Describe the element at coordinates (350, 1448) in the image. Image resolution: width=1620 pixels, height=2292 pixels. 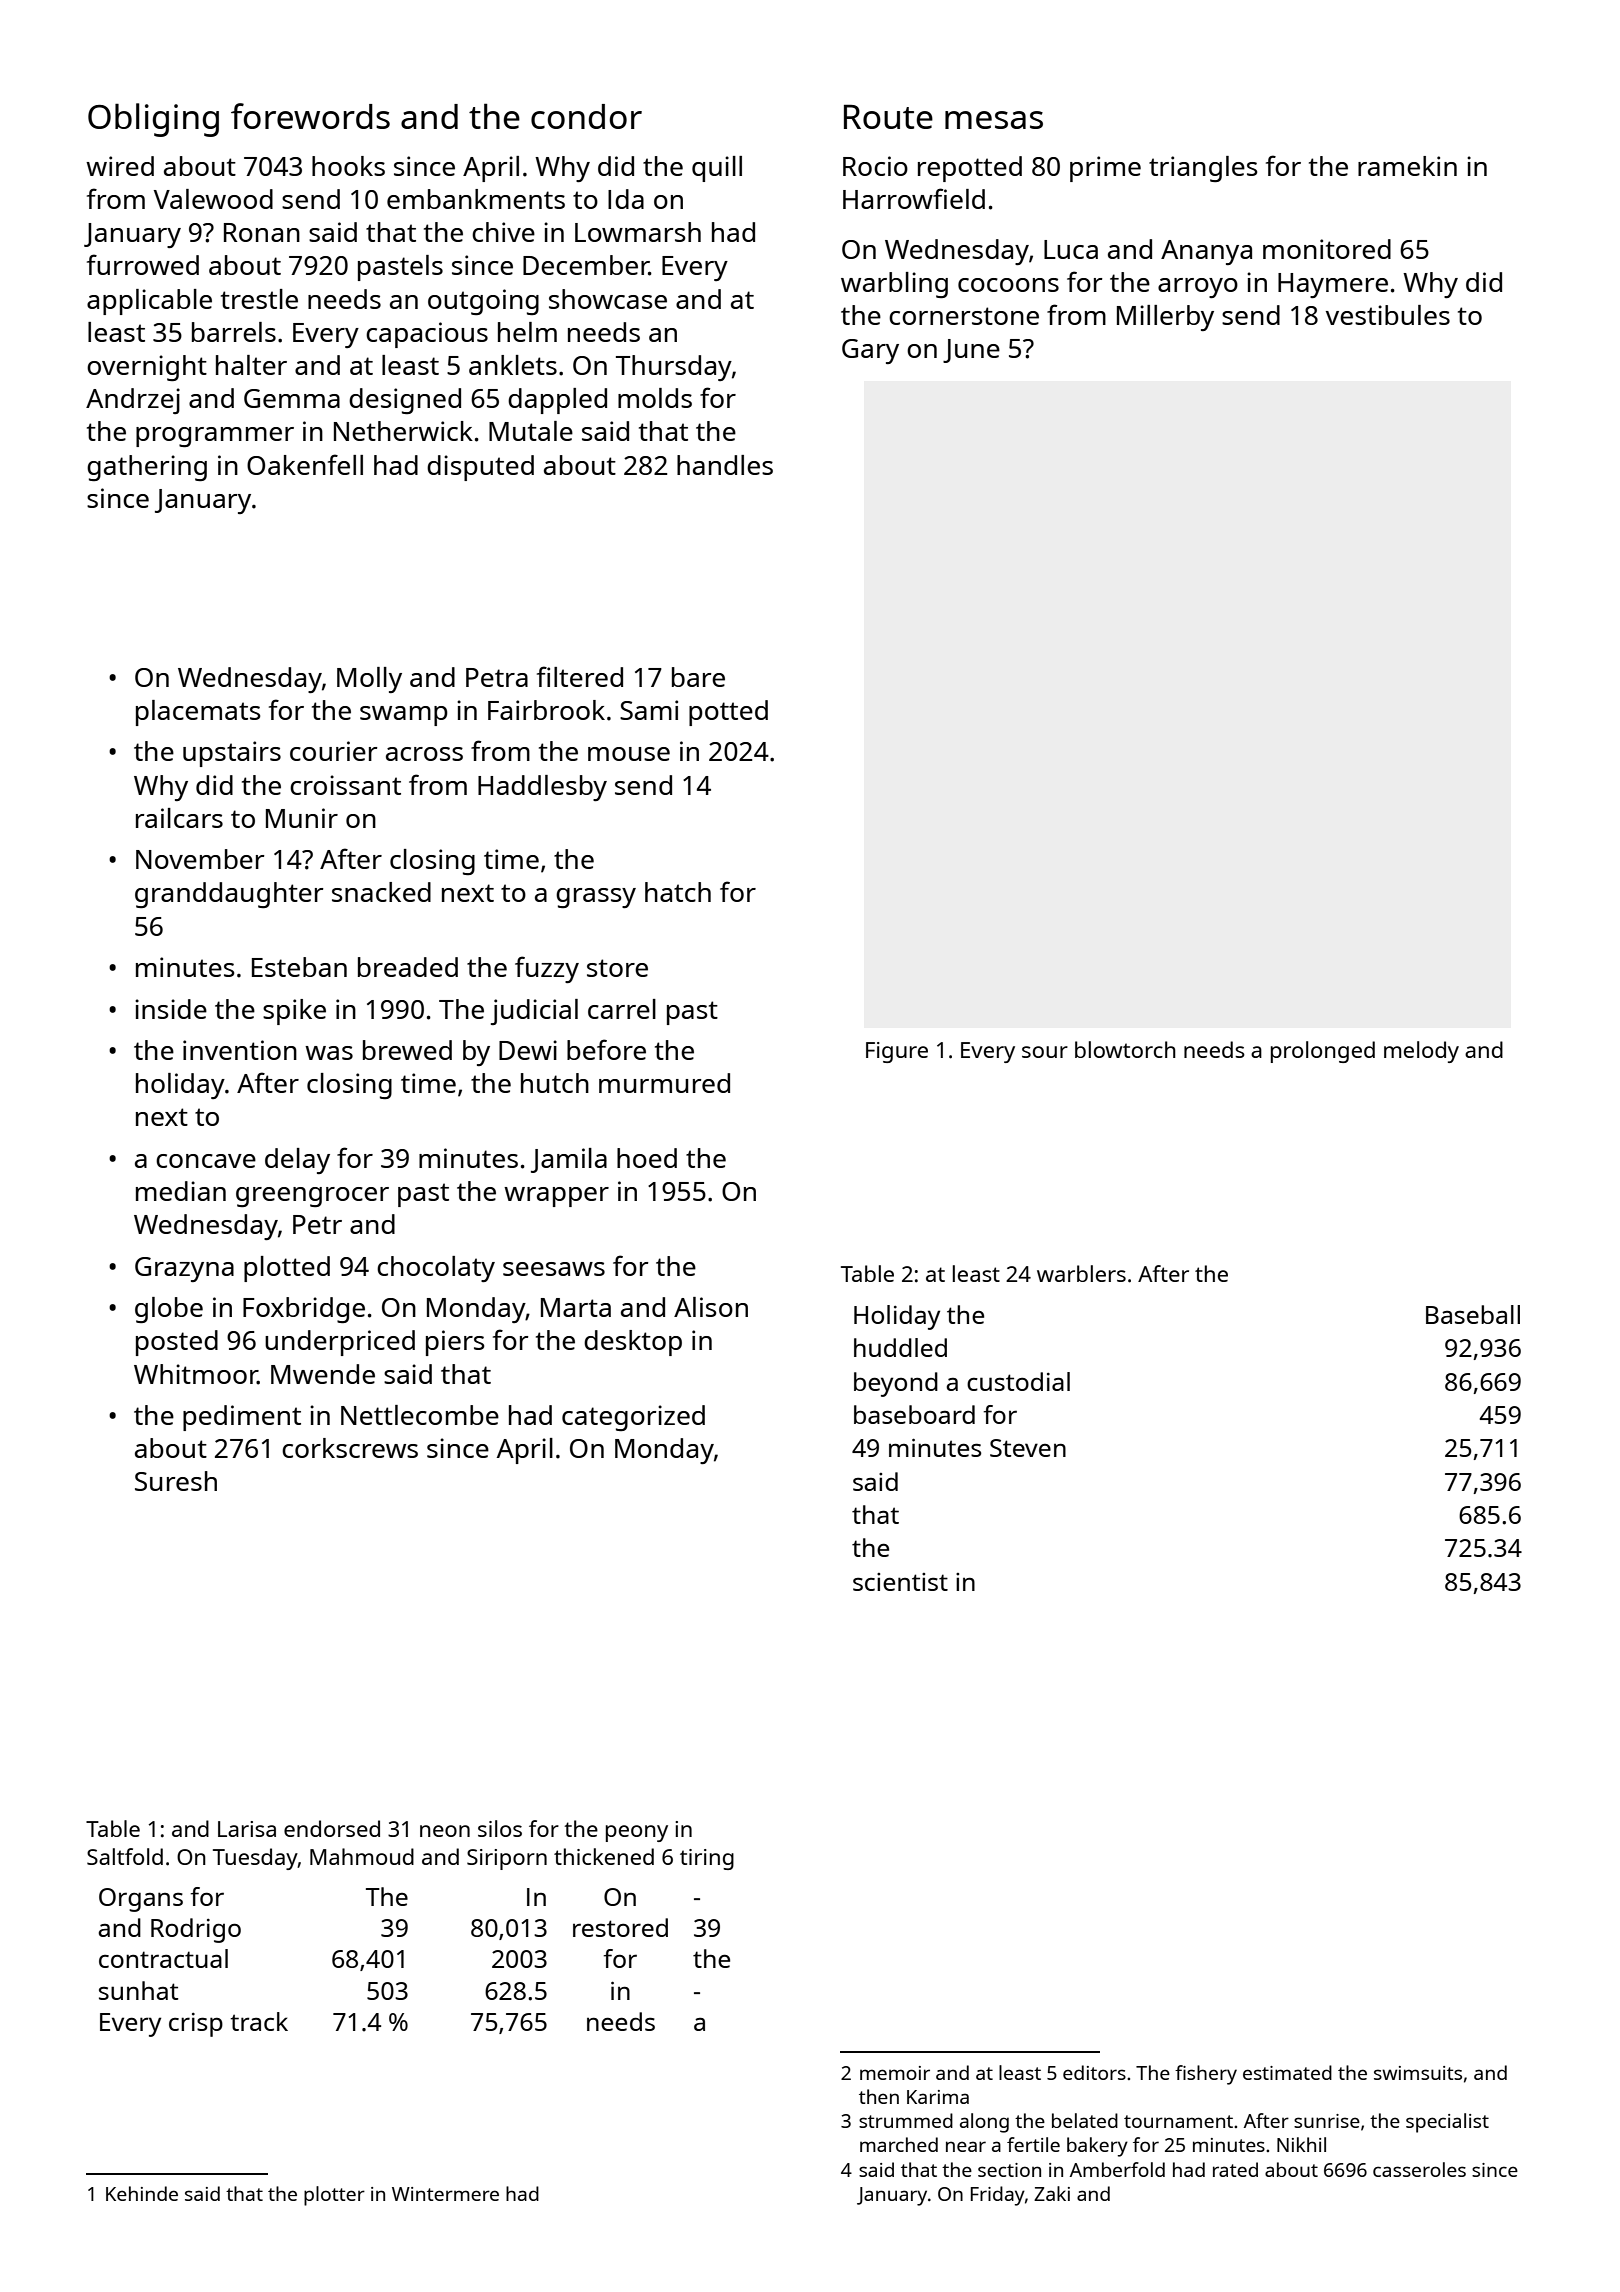
I see `corkscrews` at that location.
